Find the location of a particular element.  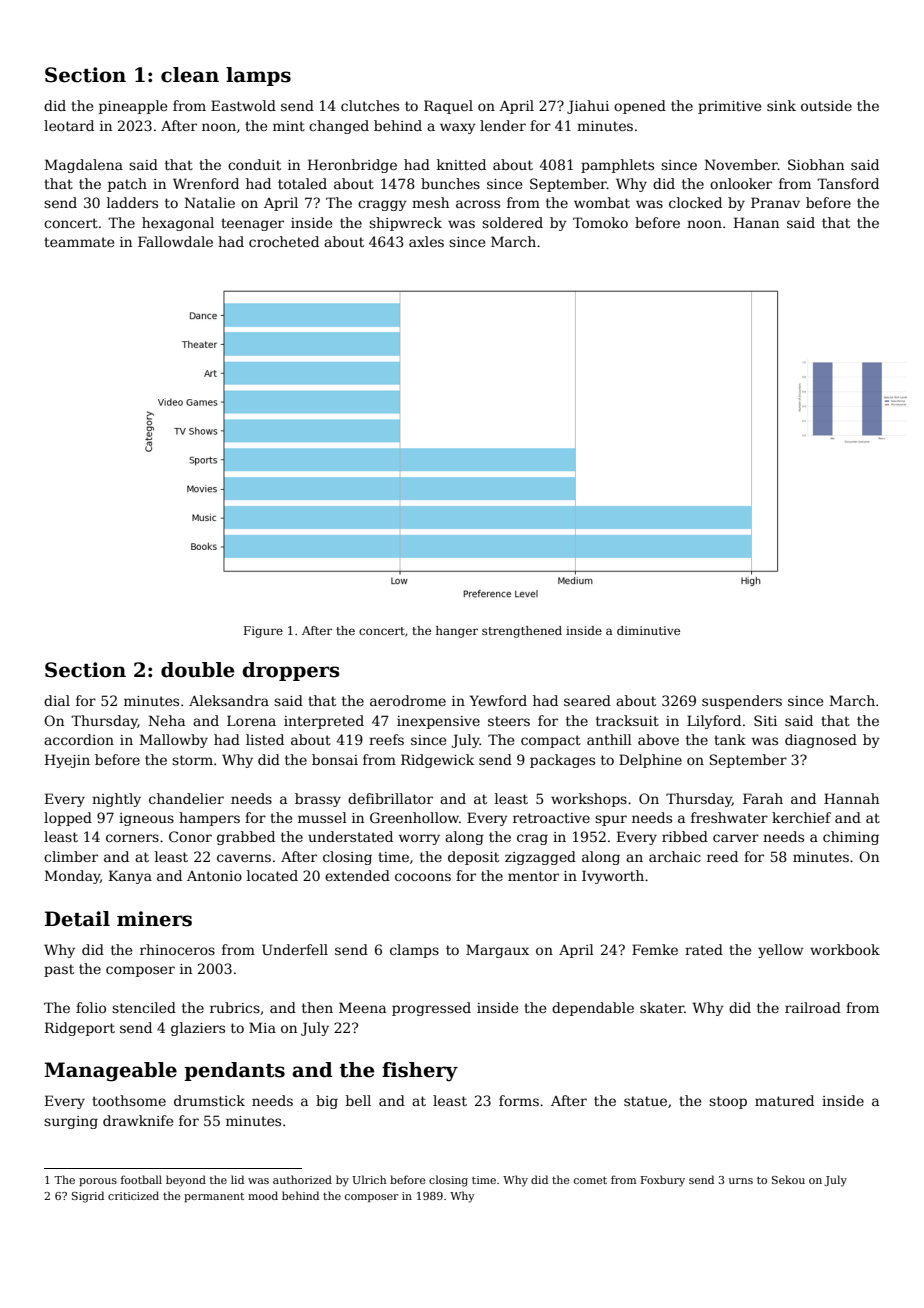

clean is located at coordinates (190, 75).
